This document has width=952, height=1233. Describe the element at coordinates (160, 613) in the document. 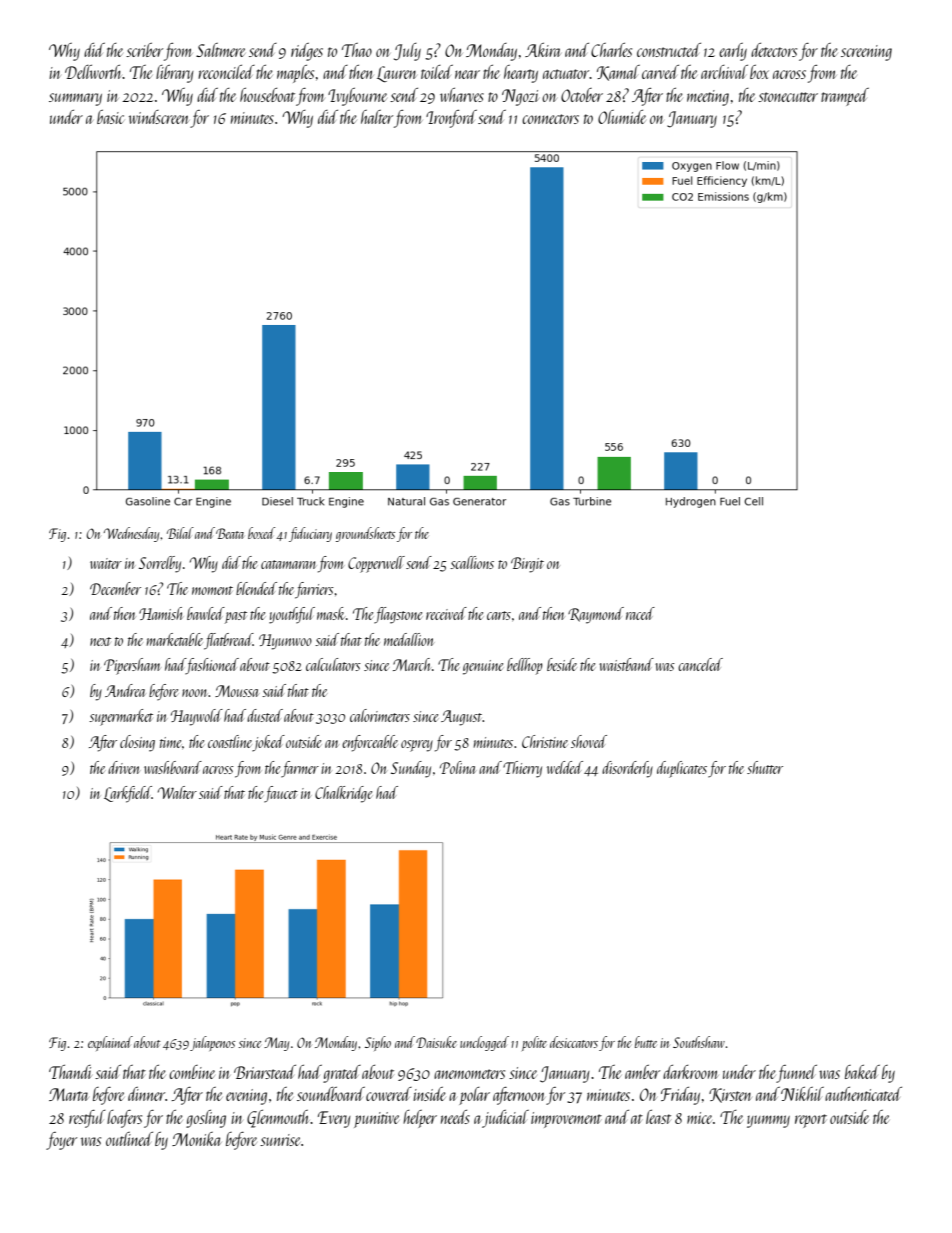

I see `Hamish` at that location.
